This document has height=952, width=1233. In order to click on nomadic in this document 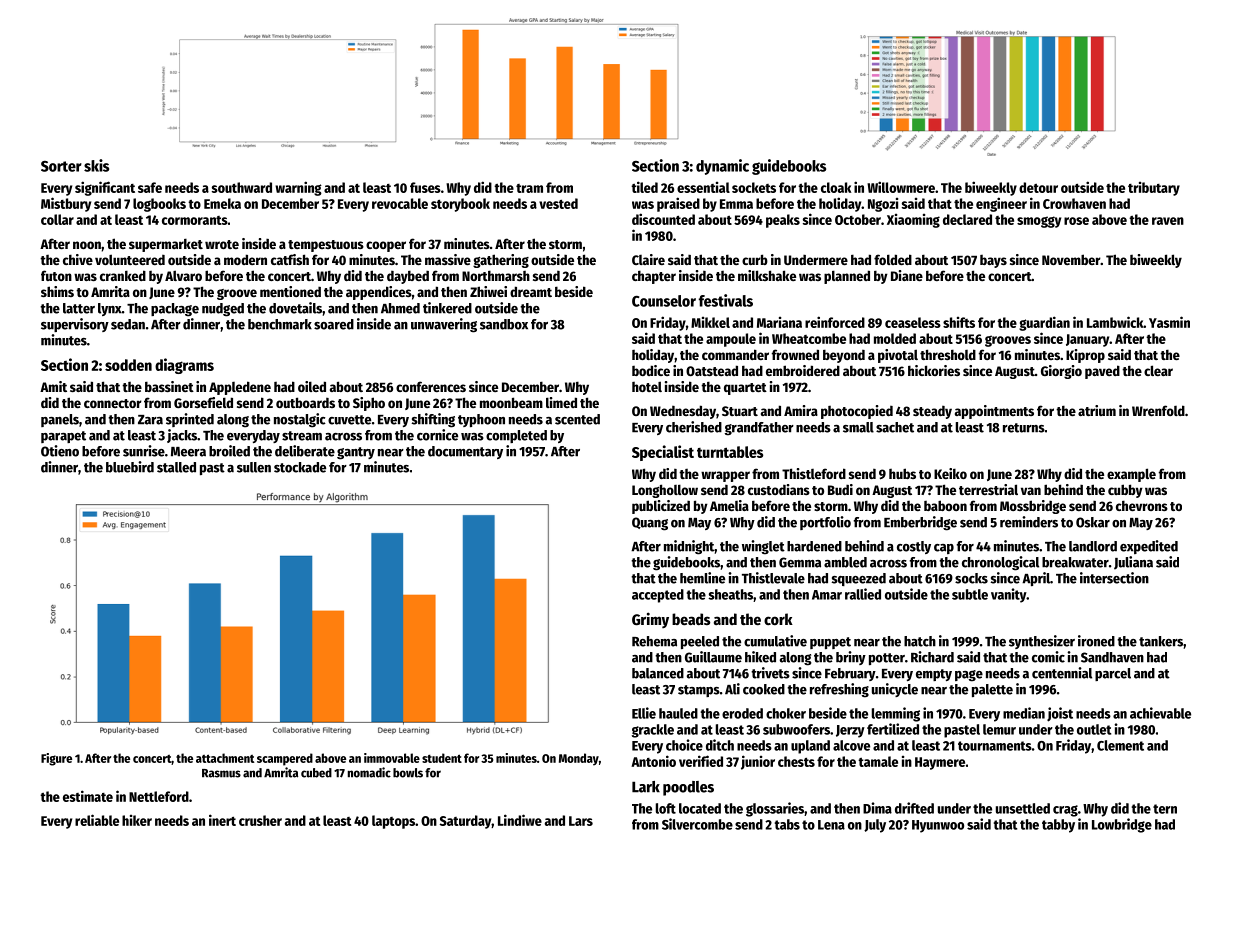, I will do `click(369, 772)`.
